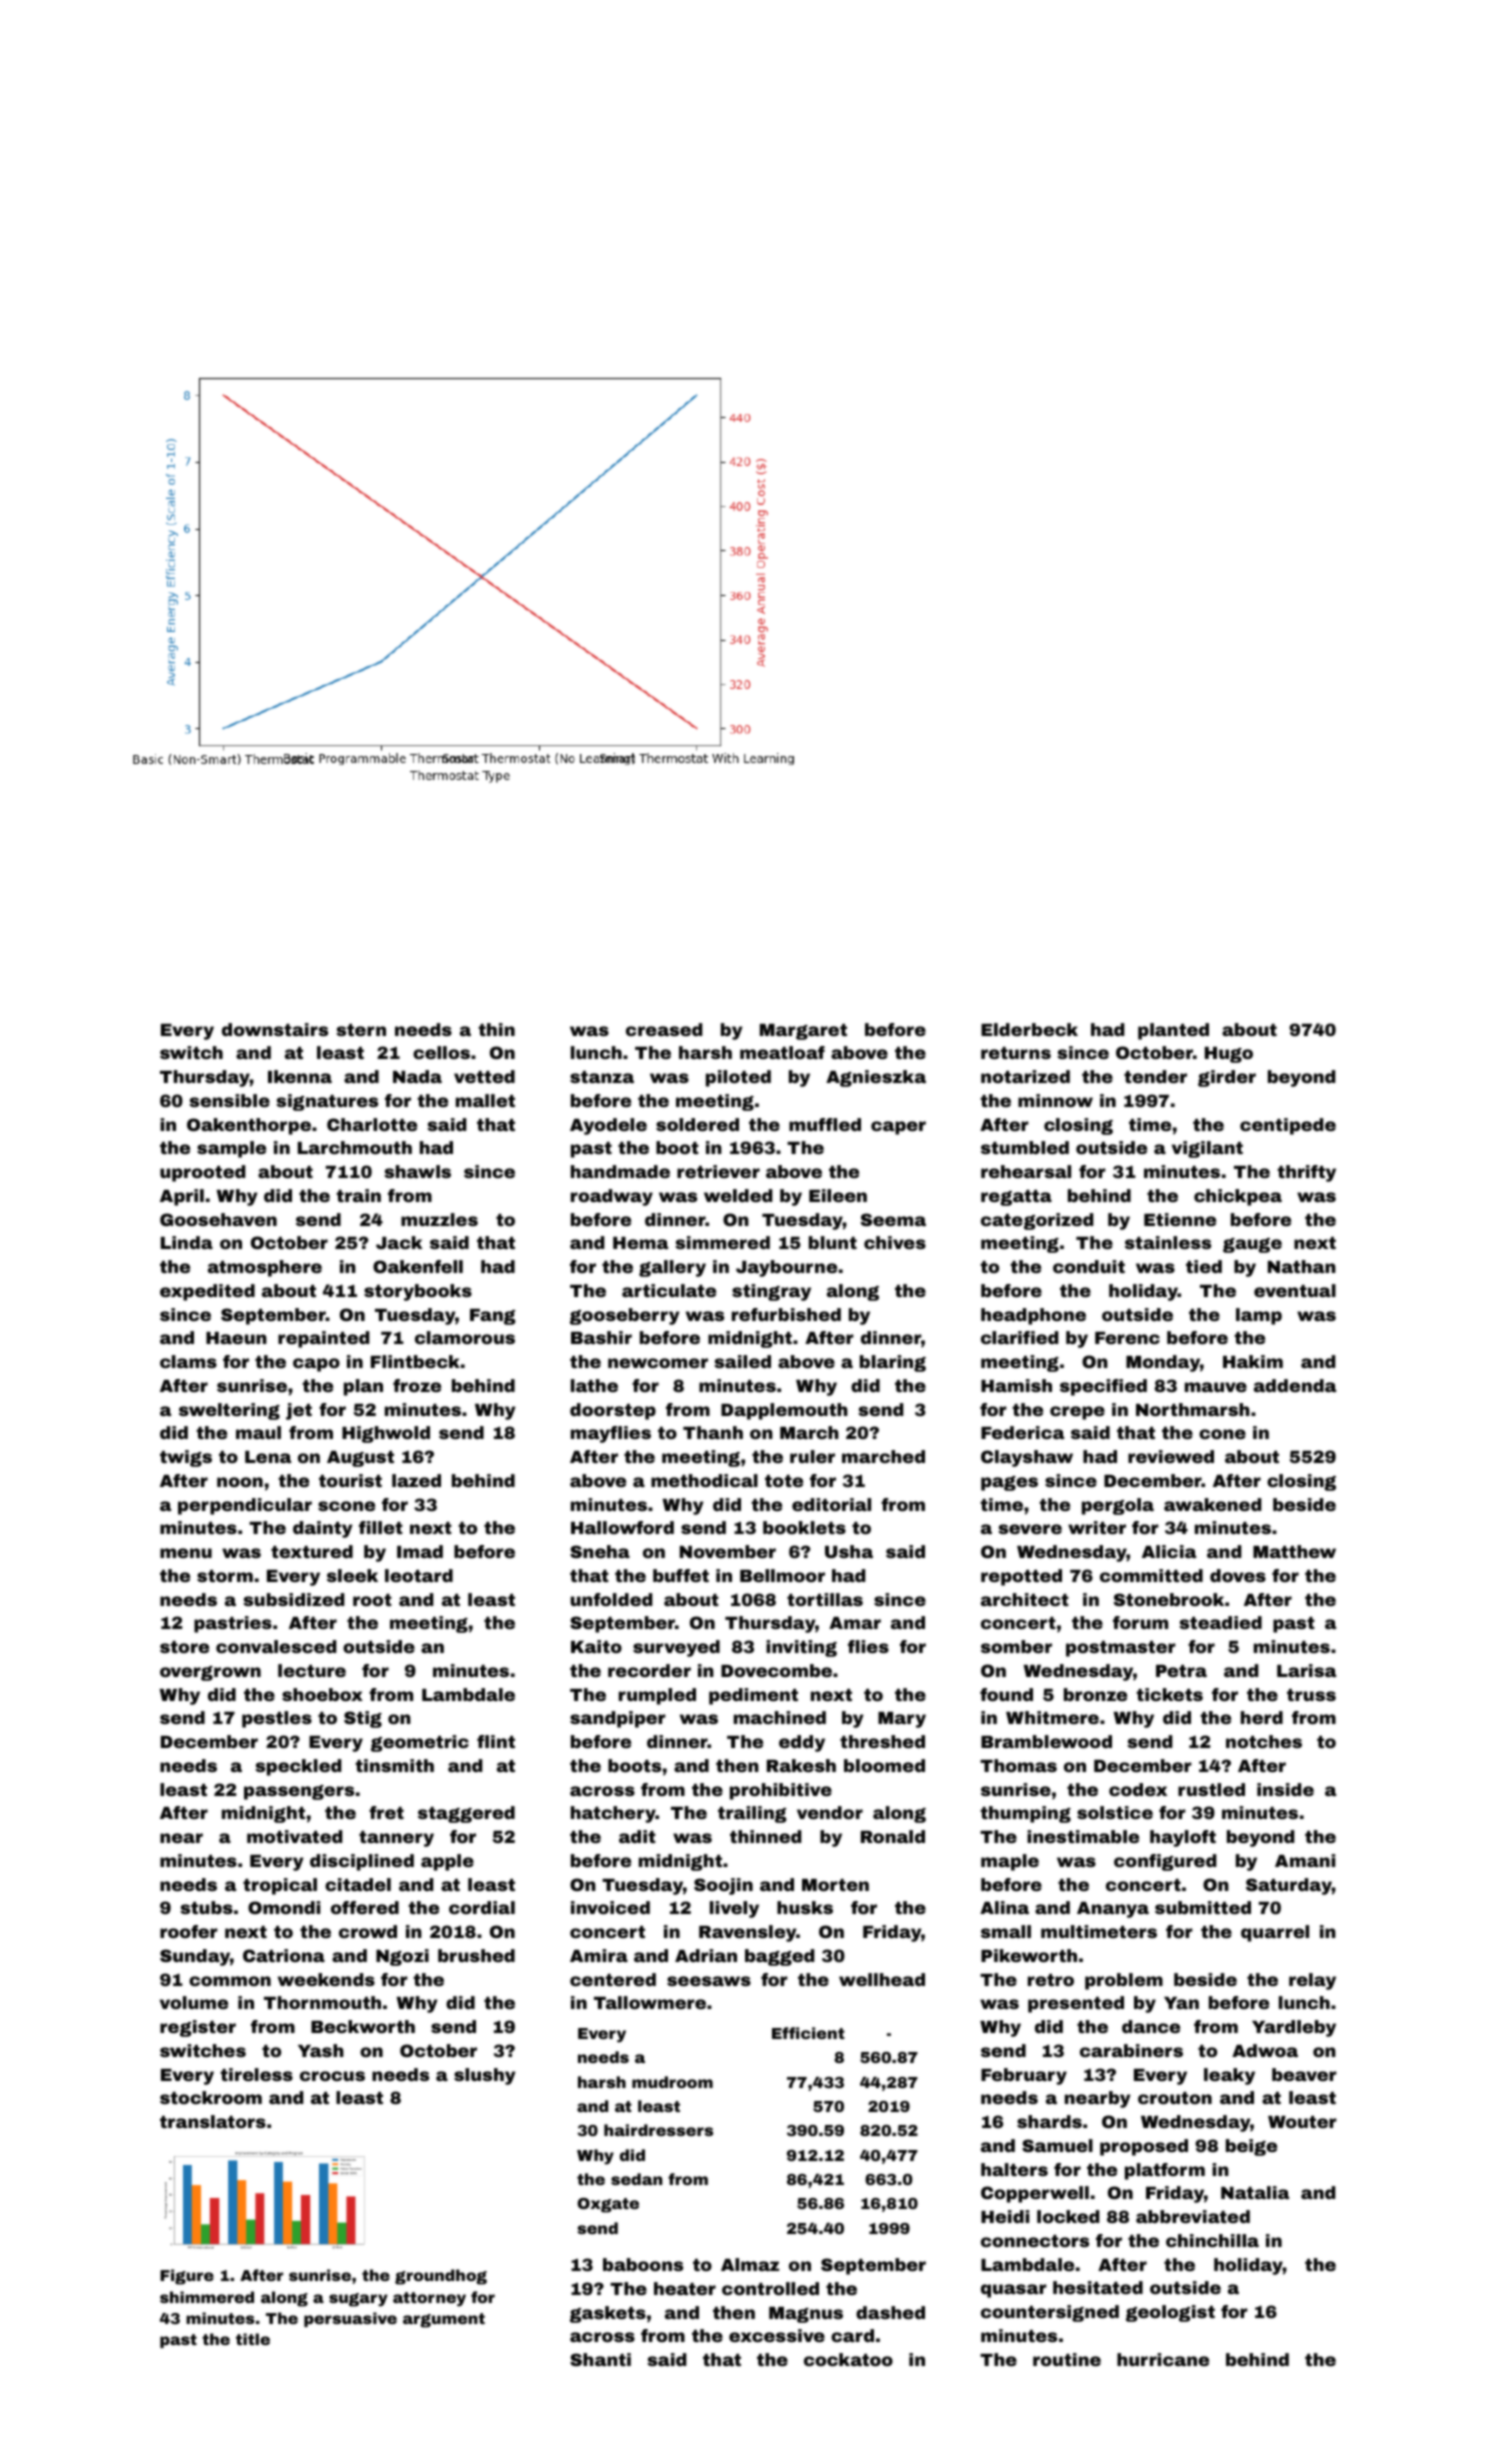 The height and width of the image is (2464, 1496). What do you see at coordinates (229, 1411) in the image?
I see `sweltering` at bounding box center [229, 1411].
